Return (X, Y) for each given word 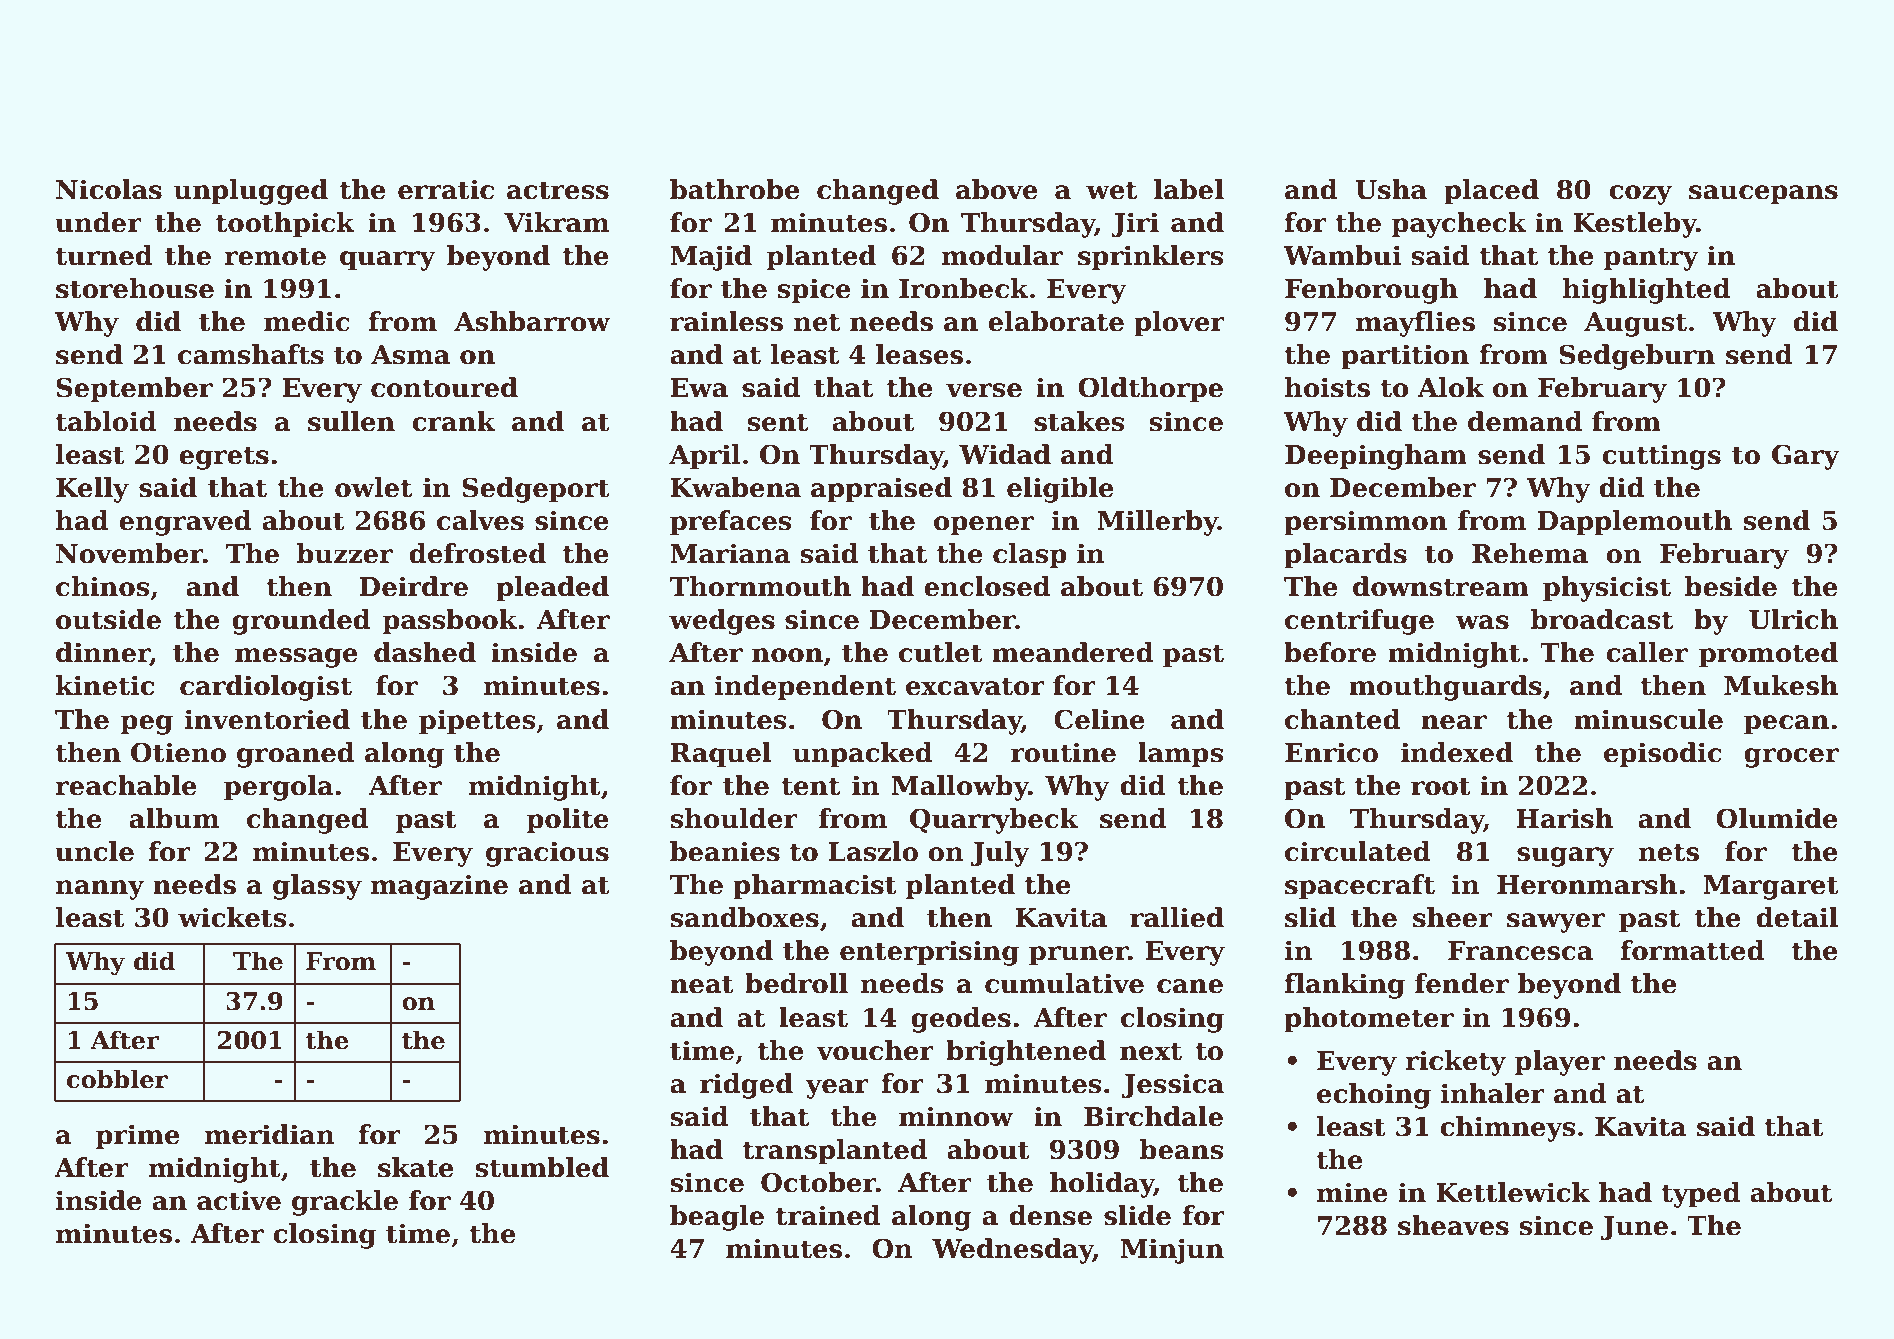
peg (147, 725)
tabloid (106, 421)
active (239, 1200)
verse (984, 390)
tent (810, 786)
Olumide (1777, 818)
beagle (717, 1218)
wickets (232, 917)
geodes (961, 1020)
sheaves (1453, 1225)
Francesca (1520, 951)
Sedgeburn (1637, 357)
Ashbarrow (532, 321)
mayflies (1415, 324)
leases (919, 354)
